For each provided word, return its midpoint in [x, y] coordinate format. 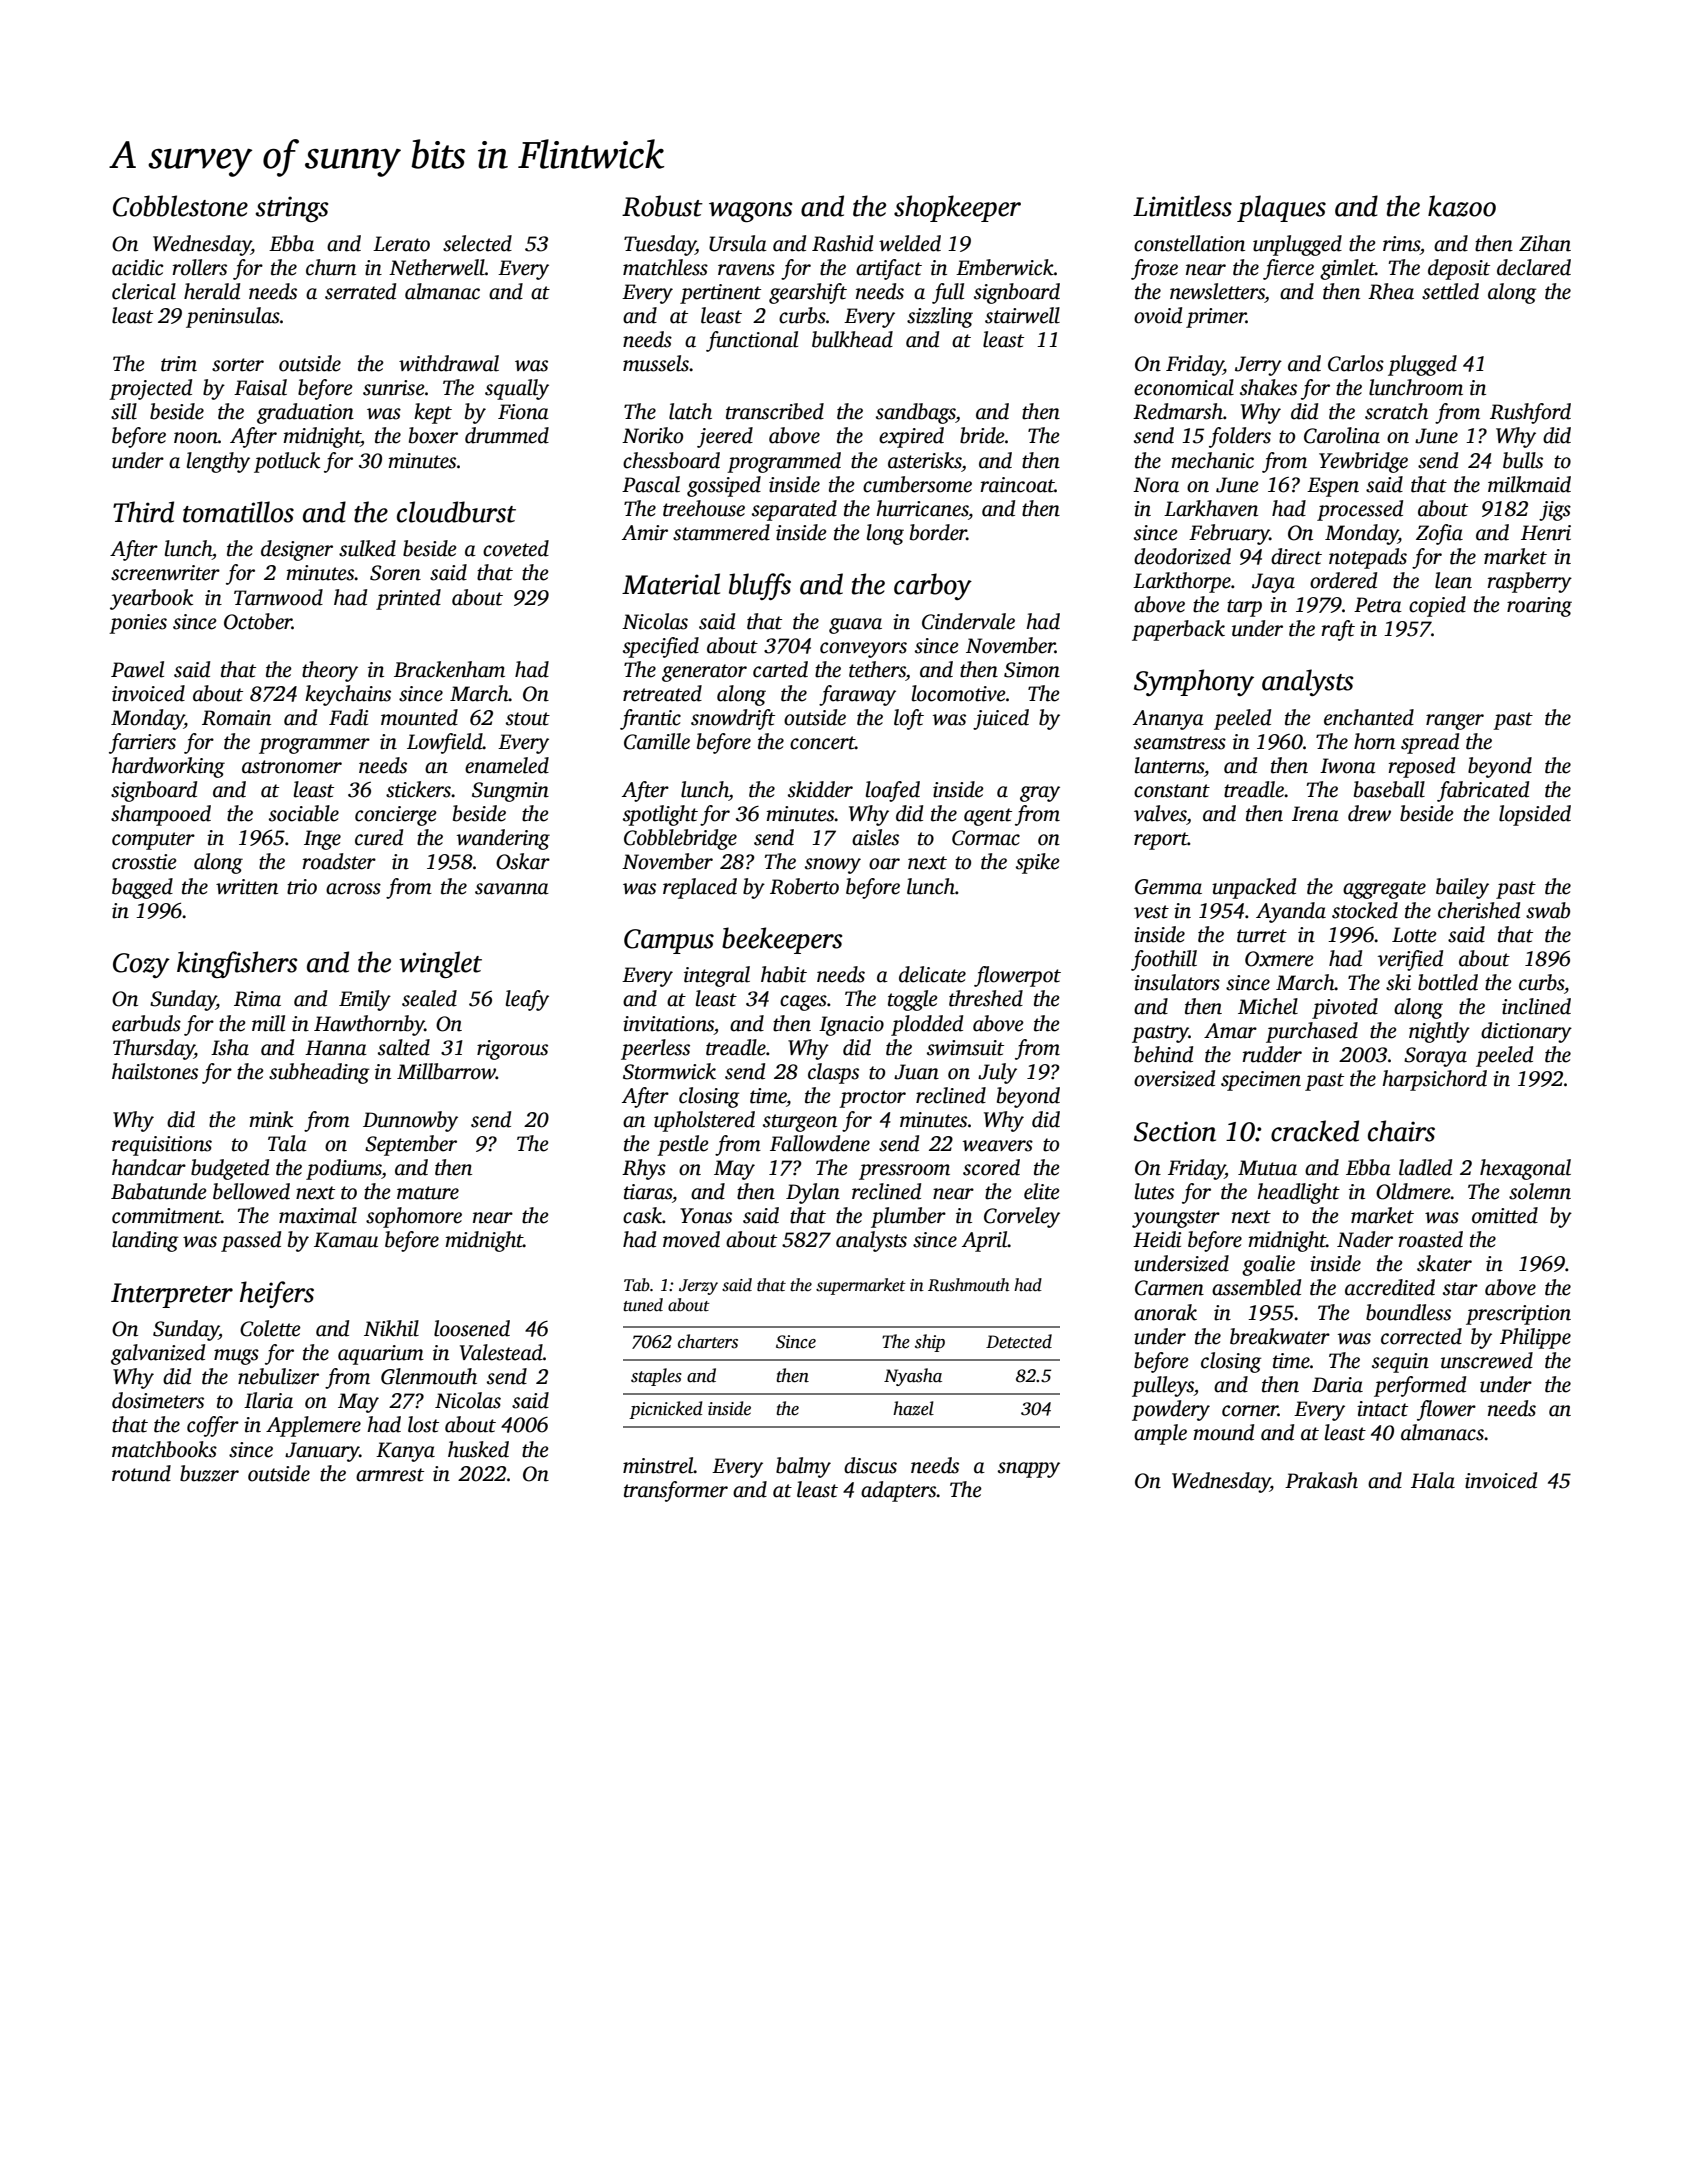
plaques [1281, 208]
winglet [440, 964]
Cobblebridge [680, 839]
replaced [700, 888]
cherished [1479, 910]
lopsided [1535, 815]
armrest [390, 1475]
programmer [314, 746]
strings [291, 209]
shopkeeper [957, 208]
